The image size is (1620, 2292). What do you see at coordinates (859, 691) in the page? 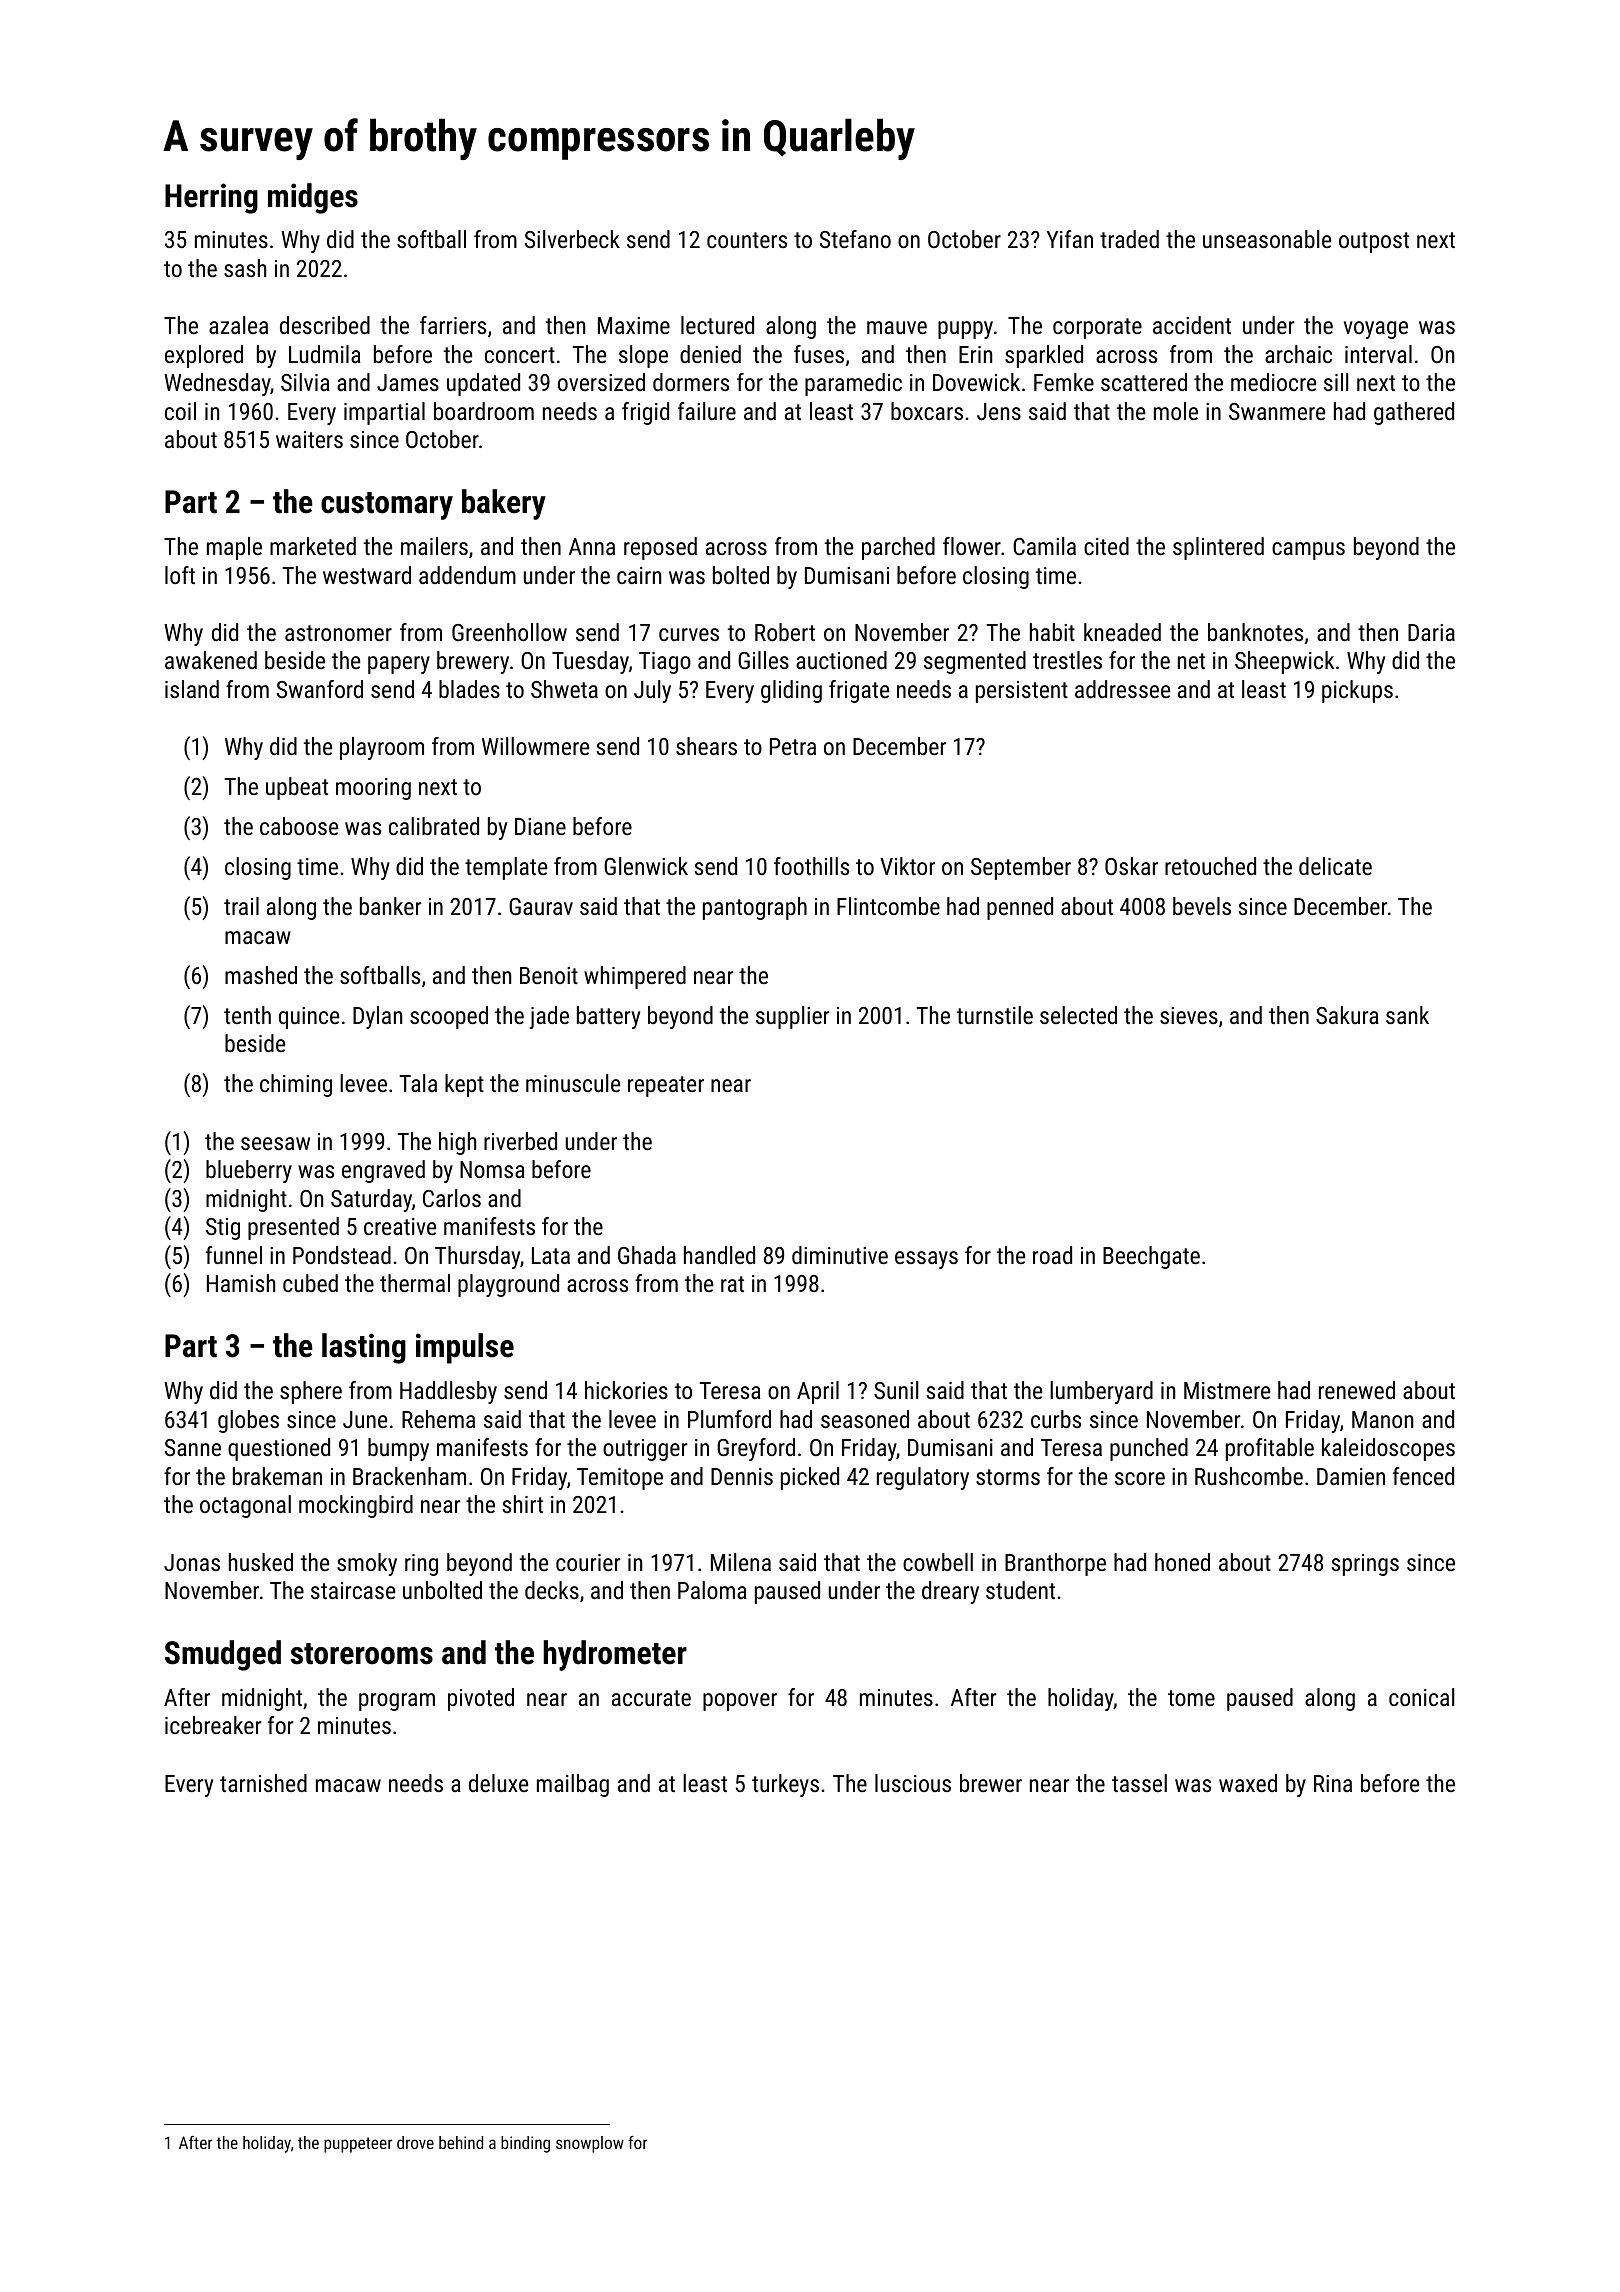
I see `frigate` at bounding box center [859, 691].
